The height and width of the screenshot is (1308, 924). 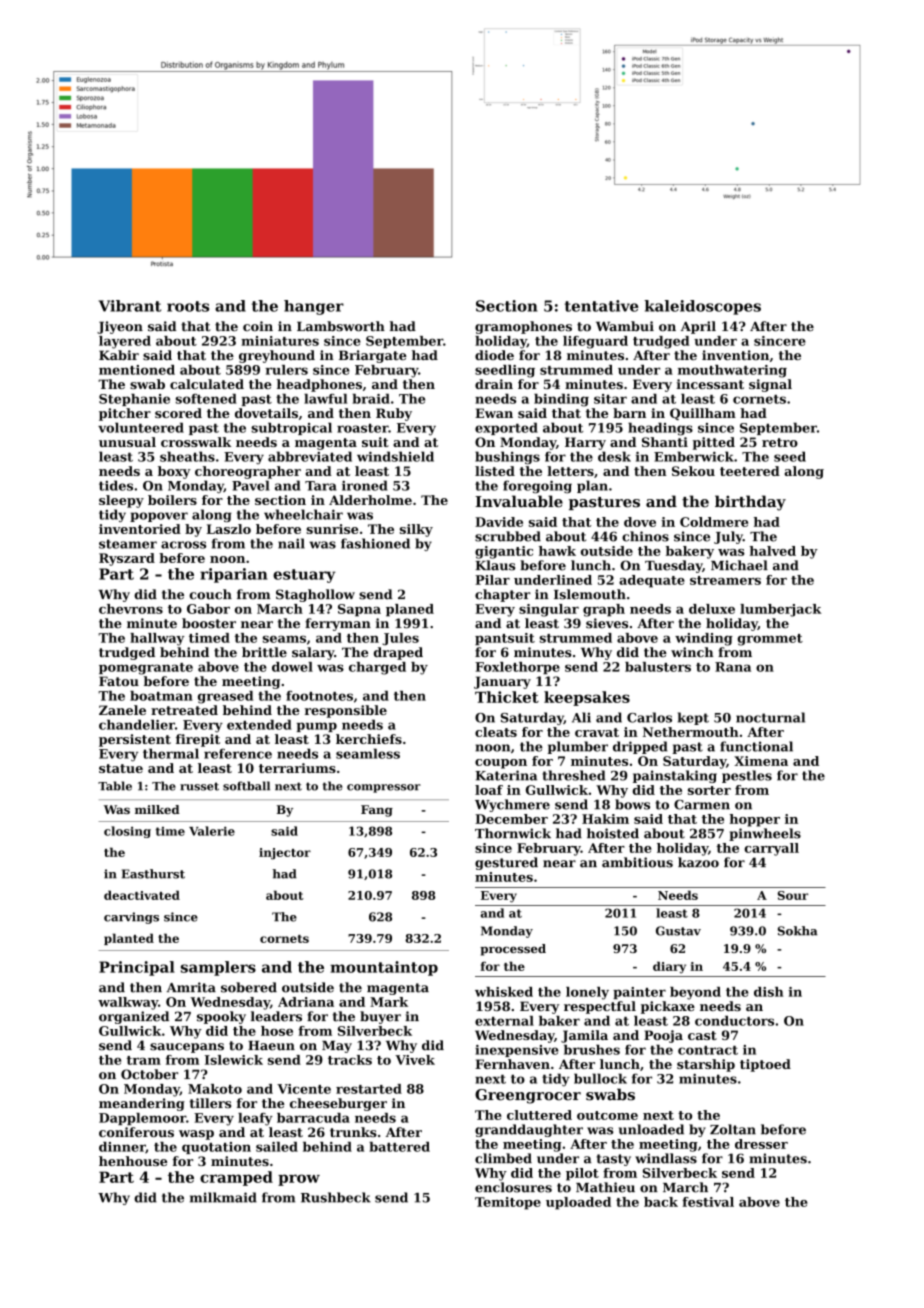 I want to click on gestured, so click(x=506, y=863).
